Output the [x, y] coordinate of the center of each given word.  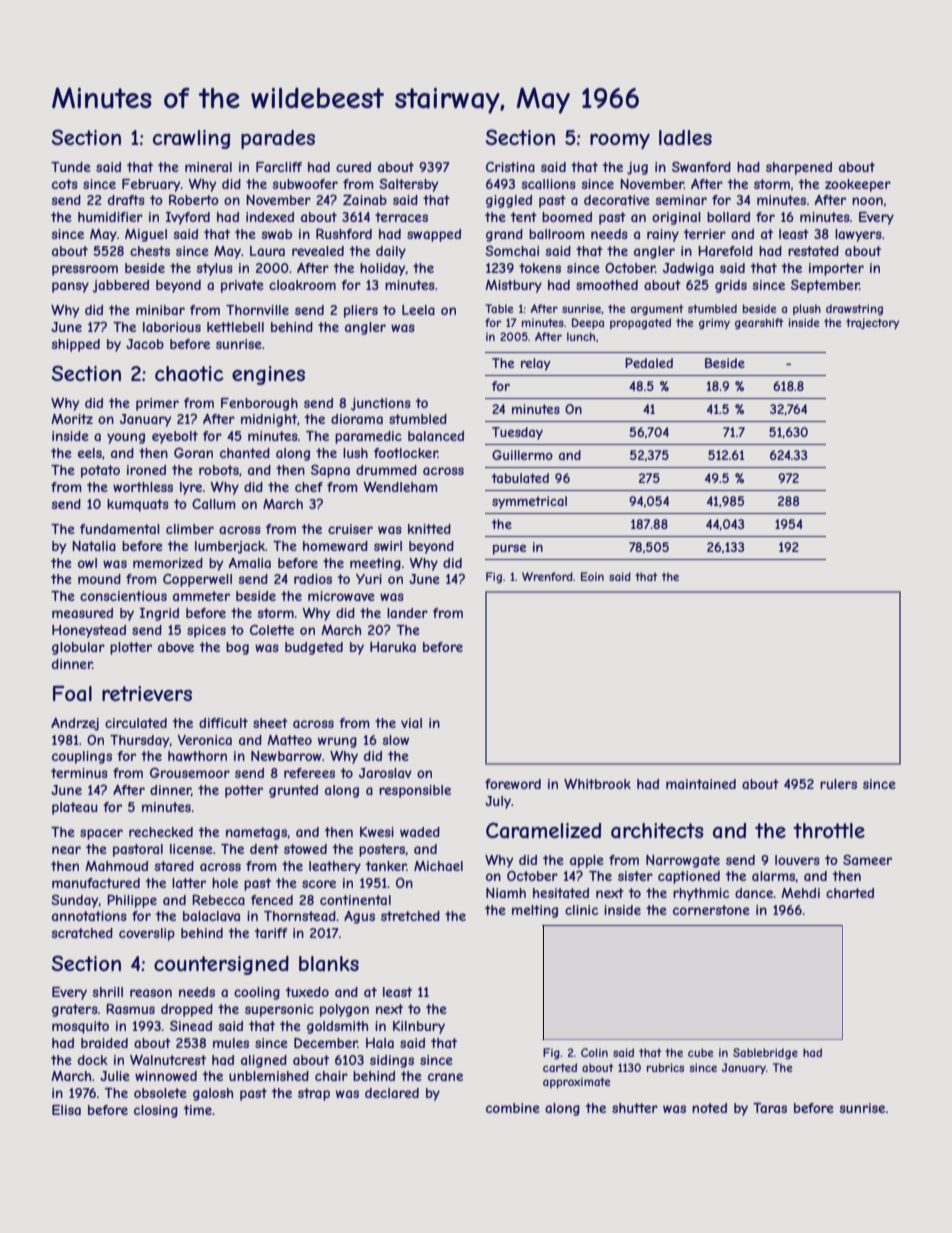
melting [535, 911]
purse [509, 549]
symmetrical [529, 502]
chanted [245, 453]
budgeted [314, 648]
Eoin [592, 576]
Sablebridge [765, 1053]
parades [278, 139]
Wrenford [547, 576]
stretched [410, 916]
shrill [108, 992]
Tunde [71, 167]
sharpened [799, 168]
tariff [271, 933]
